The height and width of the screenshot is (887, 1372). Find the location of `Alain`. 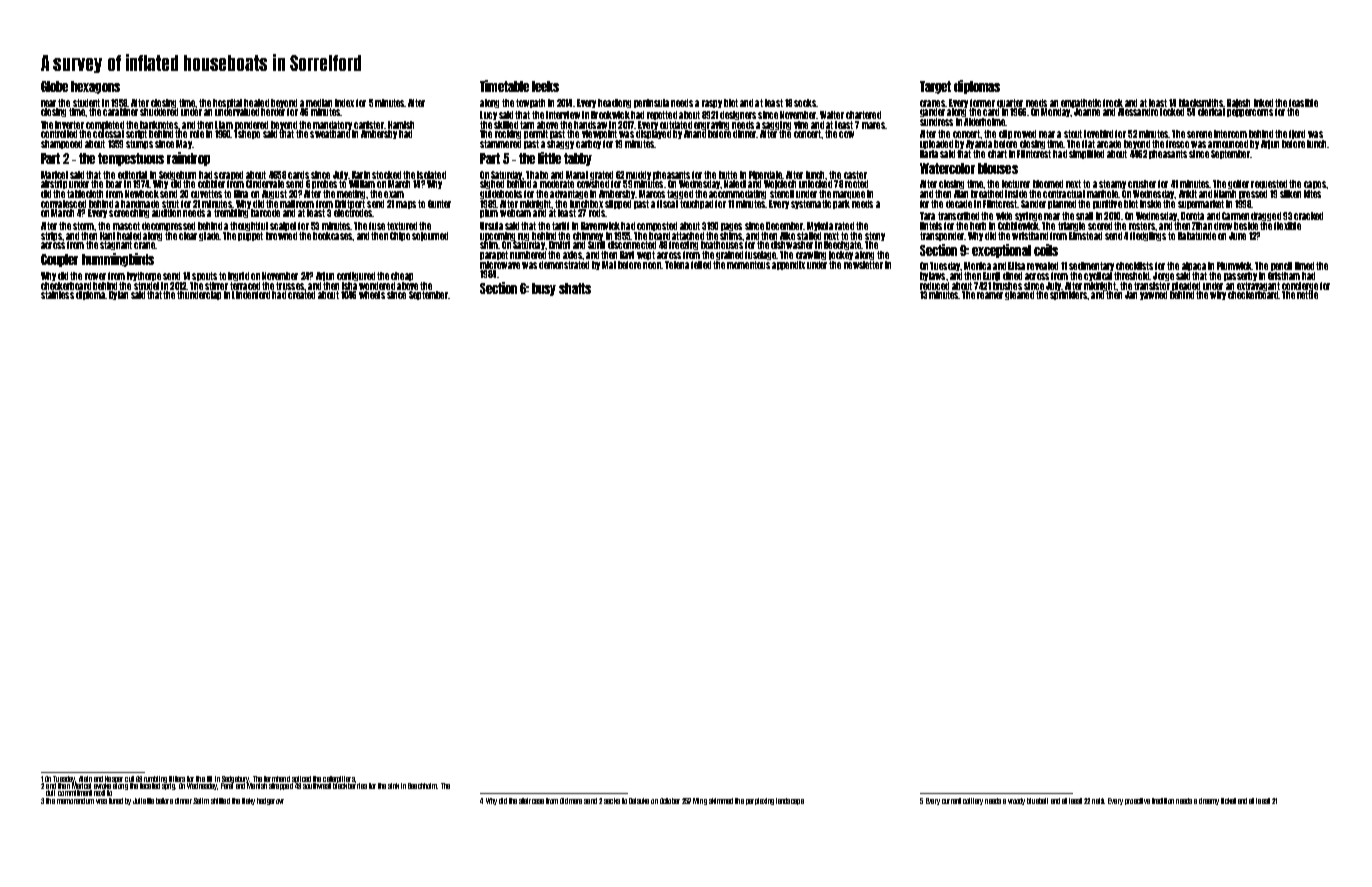

Alain is located at coordinates (85, 779).
